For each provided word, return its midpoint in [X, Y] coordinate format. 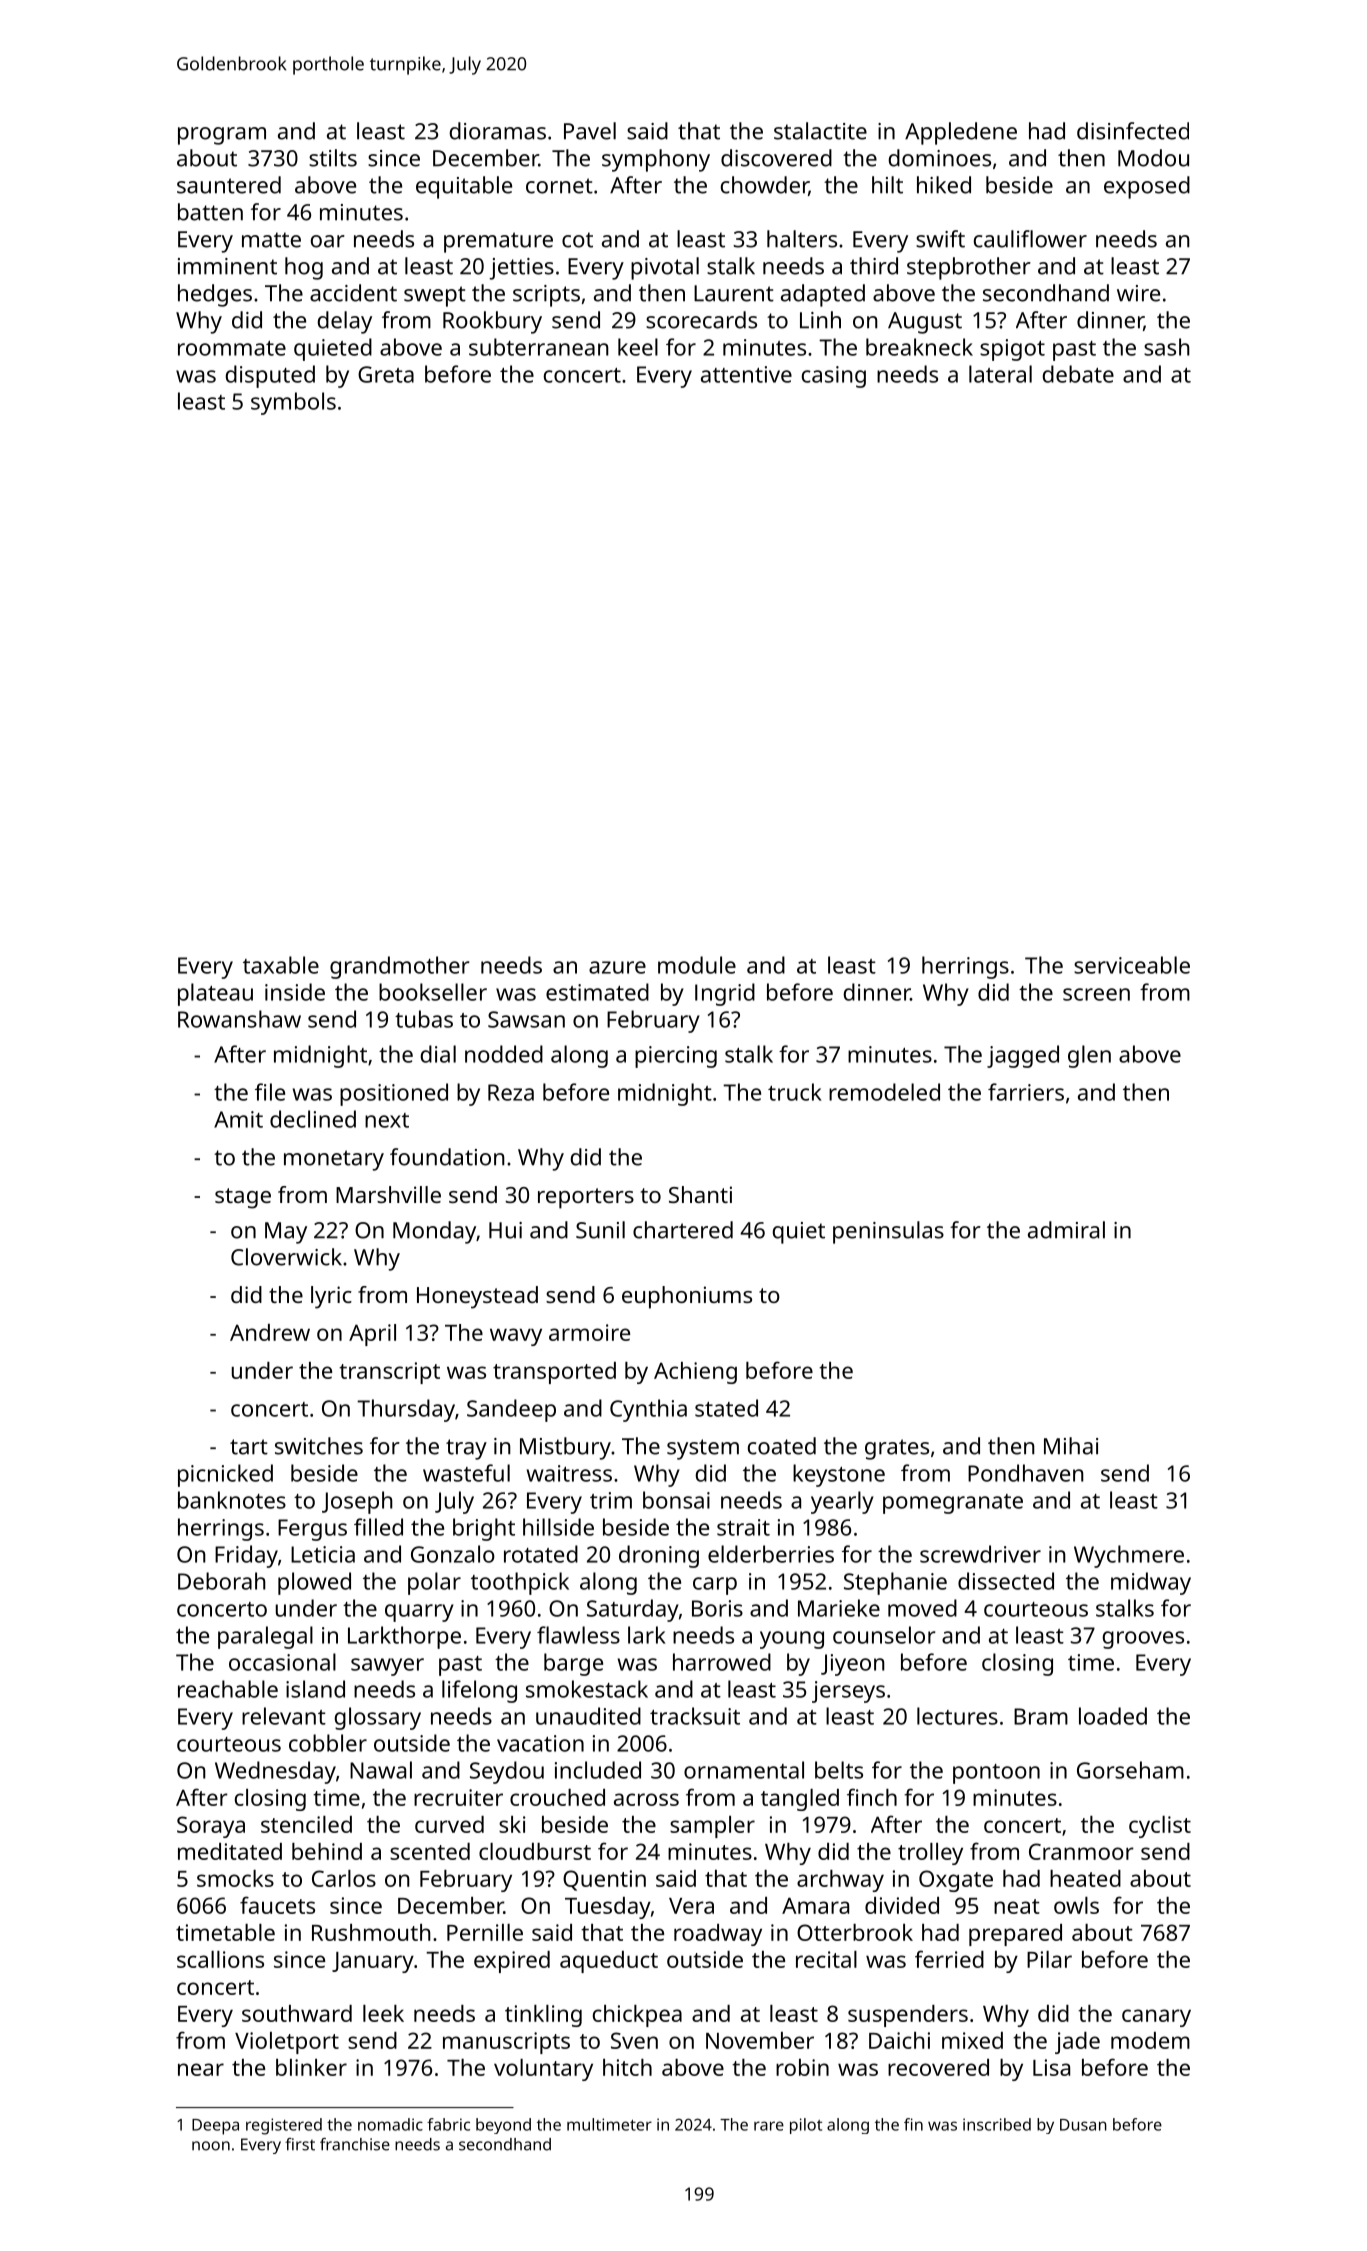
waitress [569, 1473]
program [222, 136]
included [598, 1770]
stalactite [820, 131]
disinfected [1133, 131]
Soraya [211, 1827]
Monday [434, 1232]
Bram [1041, 1716]
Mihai [1071, 1446]
